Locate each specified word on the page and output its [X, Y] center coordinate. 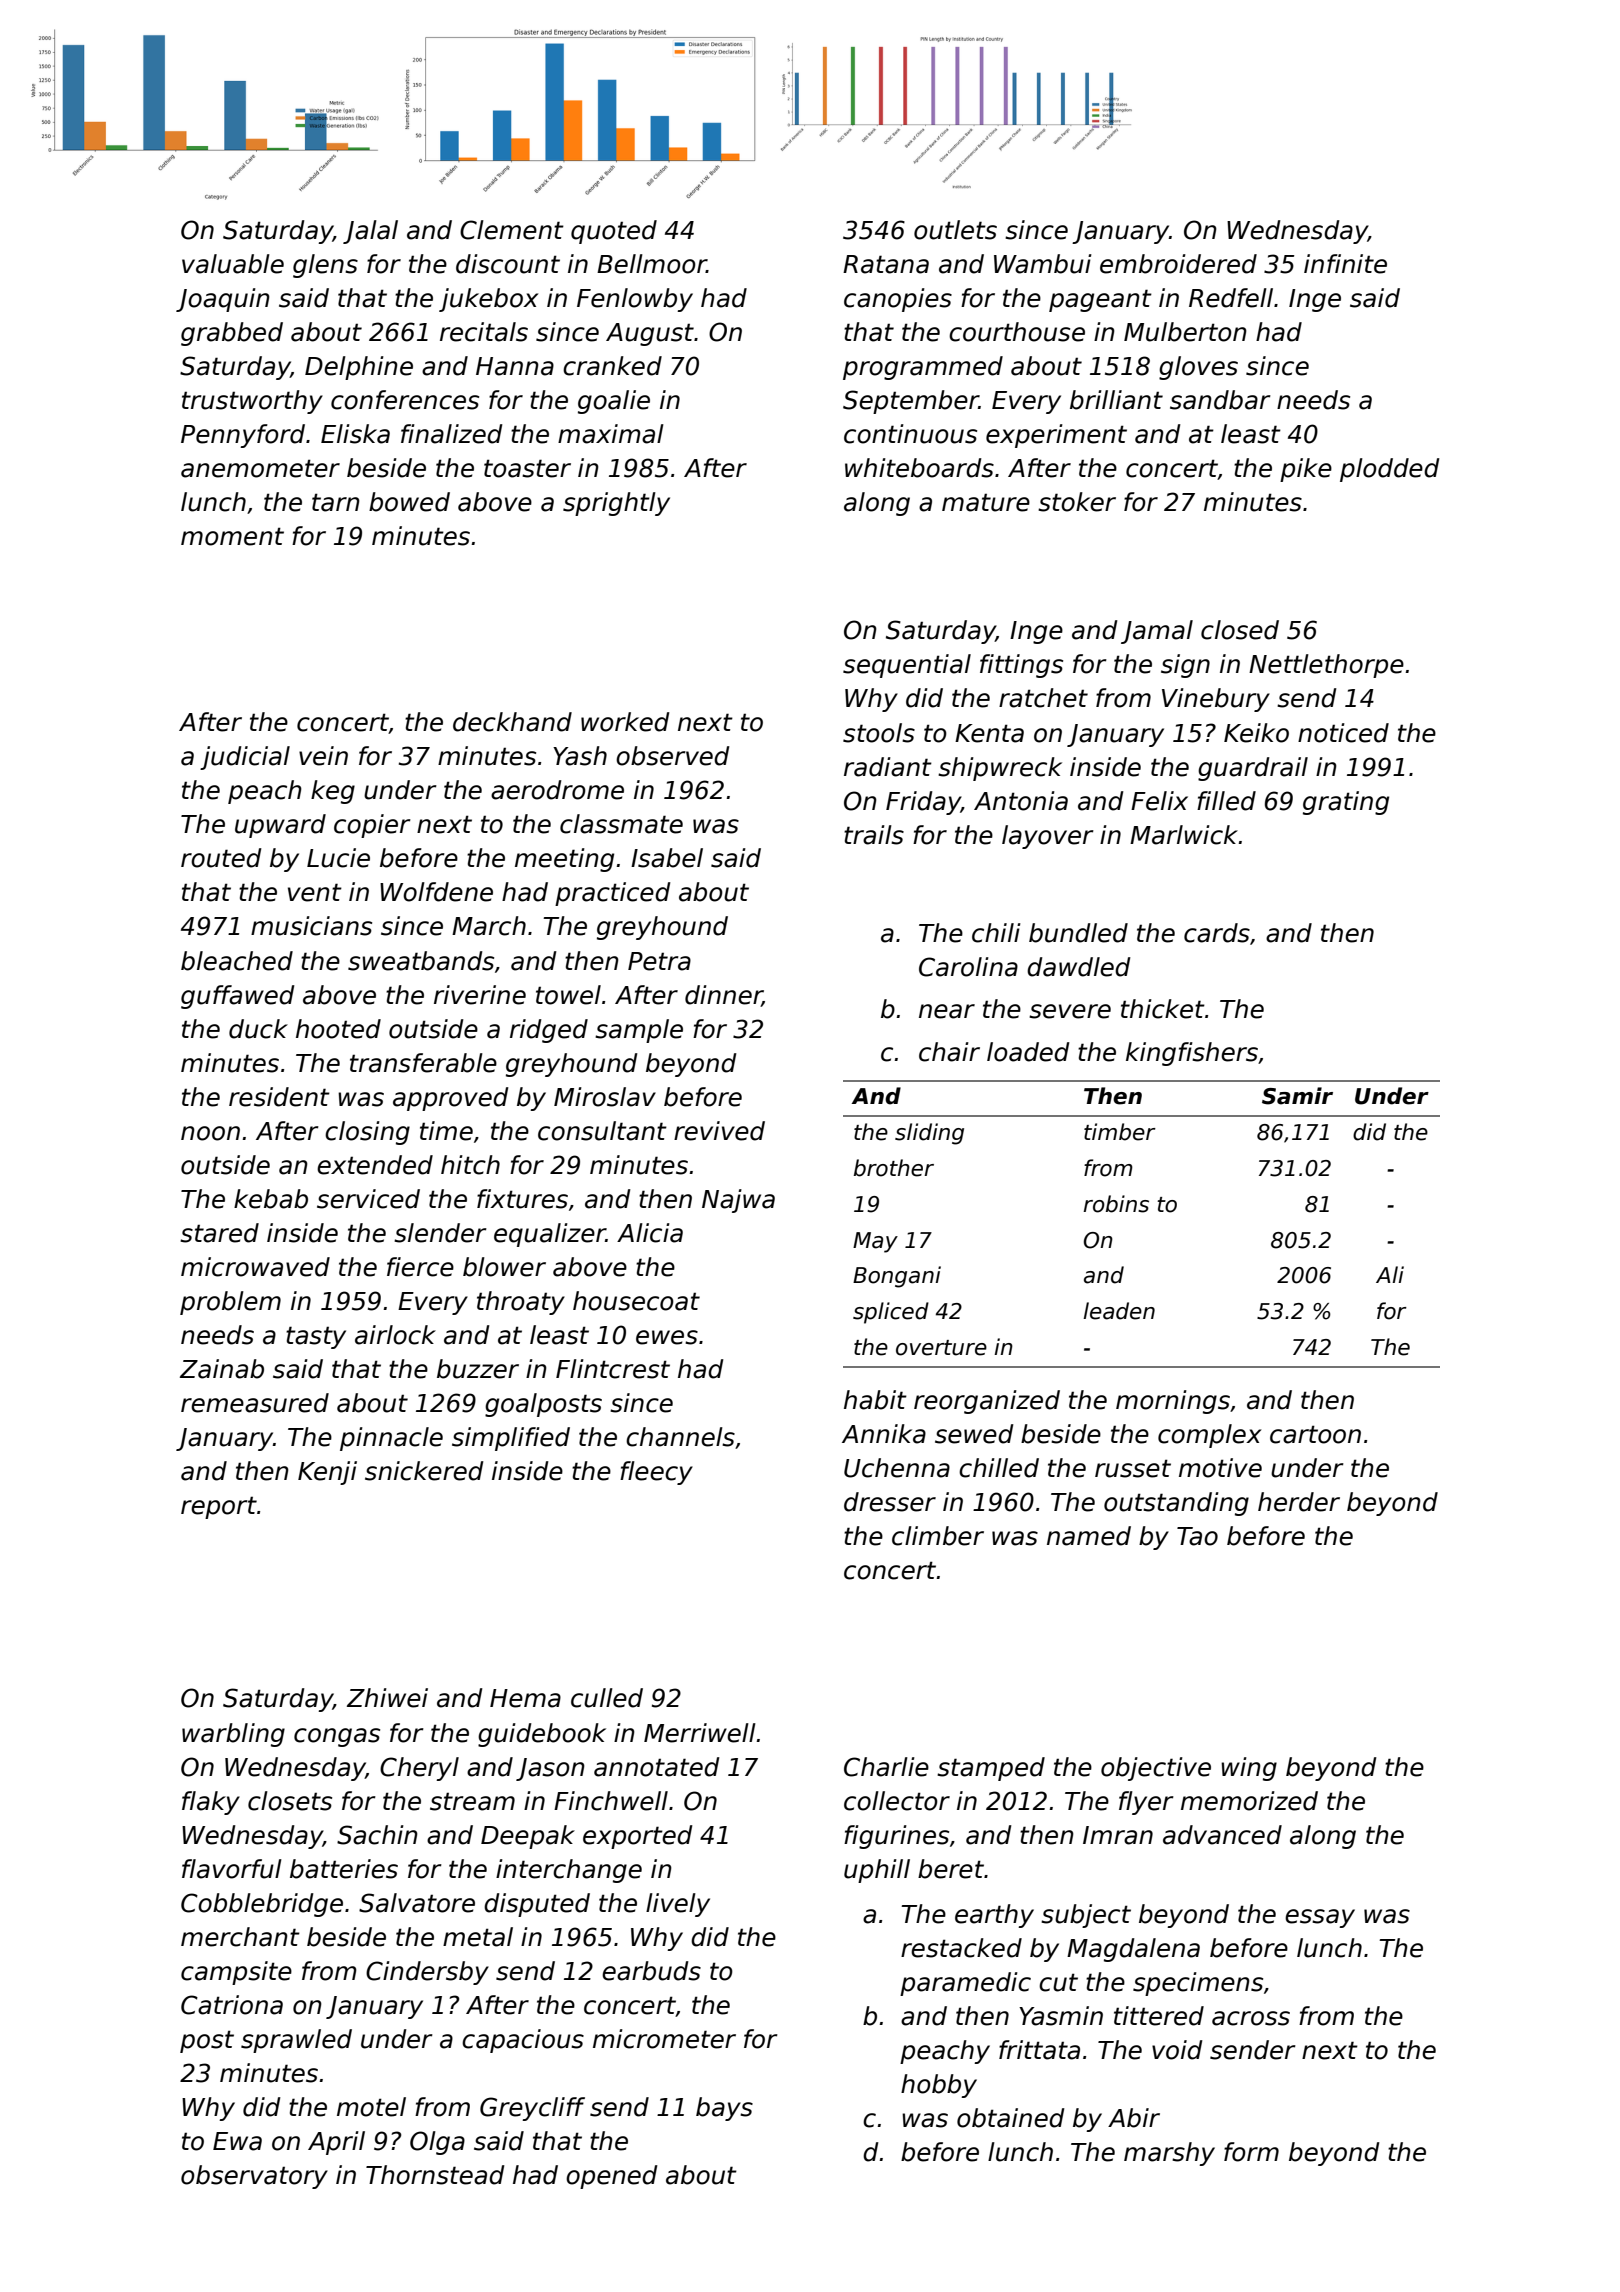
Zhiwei [387, 1698]
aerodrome [557, 790]
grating [1346, 803]
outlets [955, 230]
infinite [1345, 264]
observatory [254, 2177]
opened [612, 2177]
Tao [1197, 1536]
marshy [1169, 2154]
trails [874, 835]
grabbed [232, 334]
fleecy [656, 1473]
